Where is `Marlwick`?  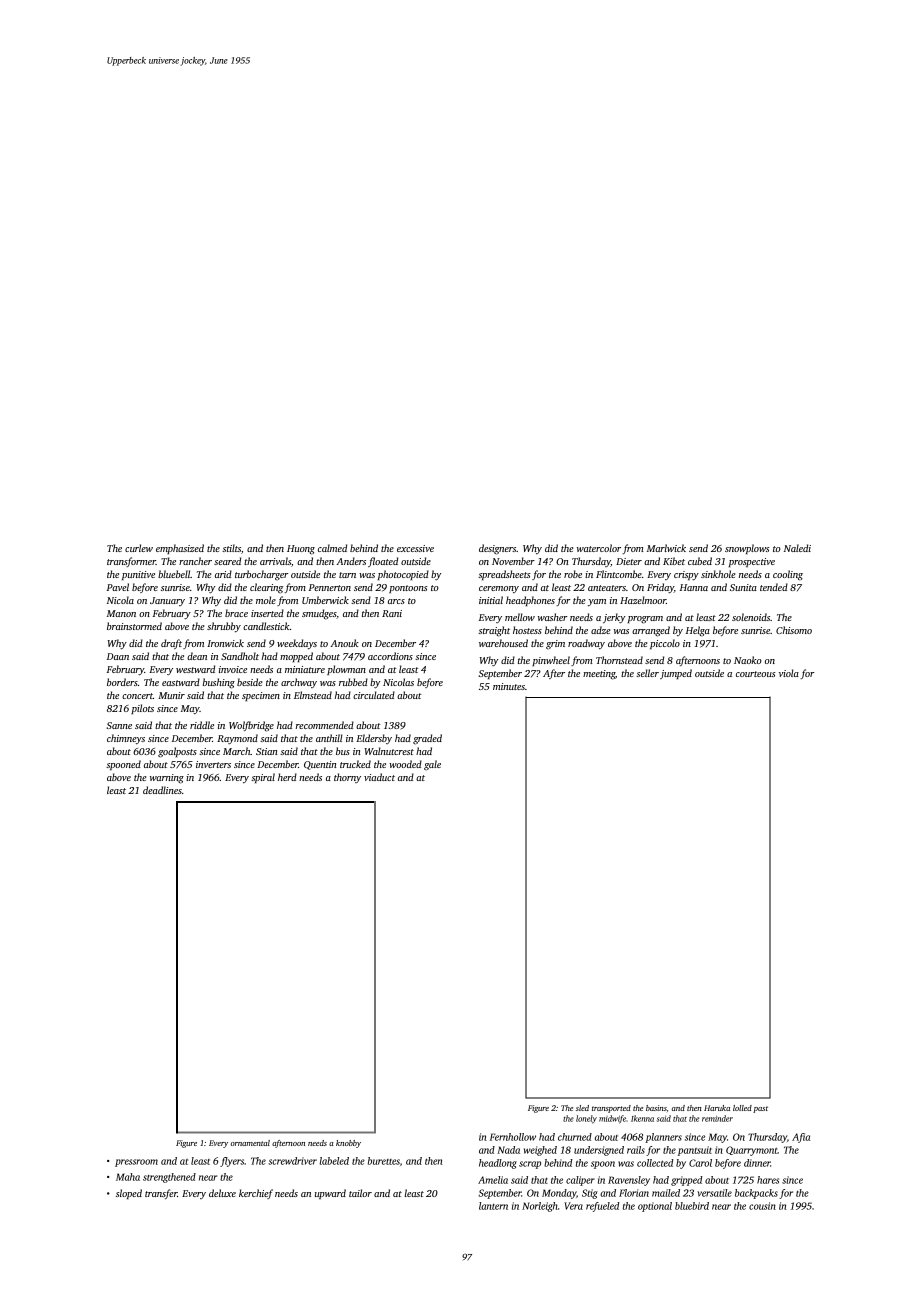
Marlwick is located at coordinates (666, 548).
